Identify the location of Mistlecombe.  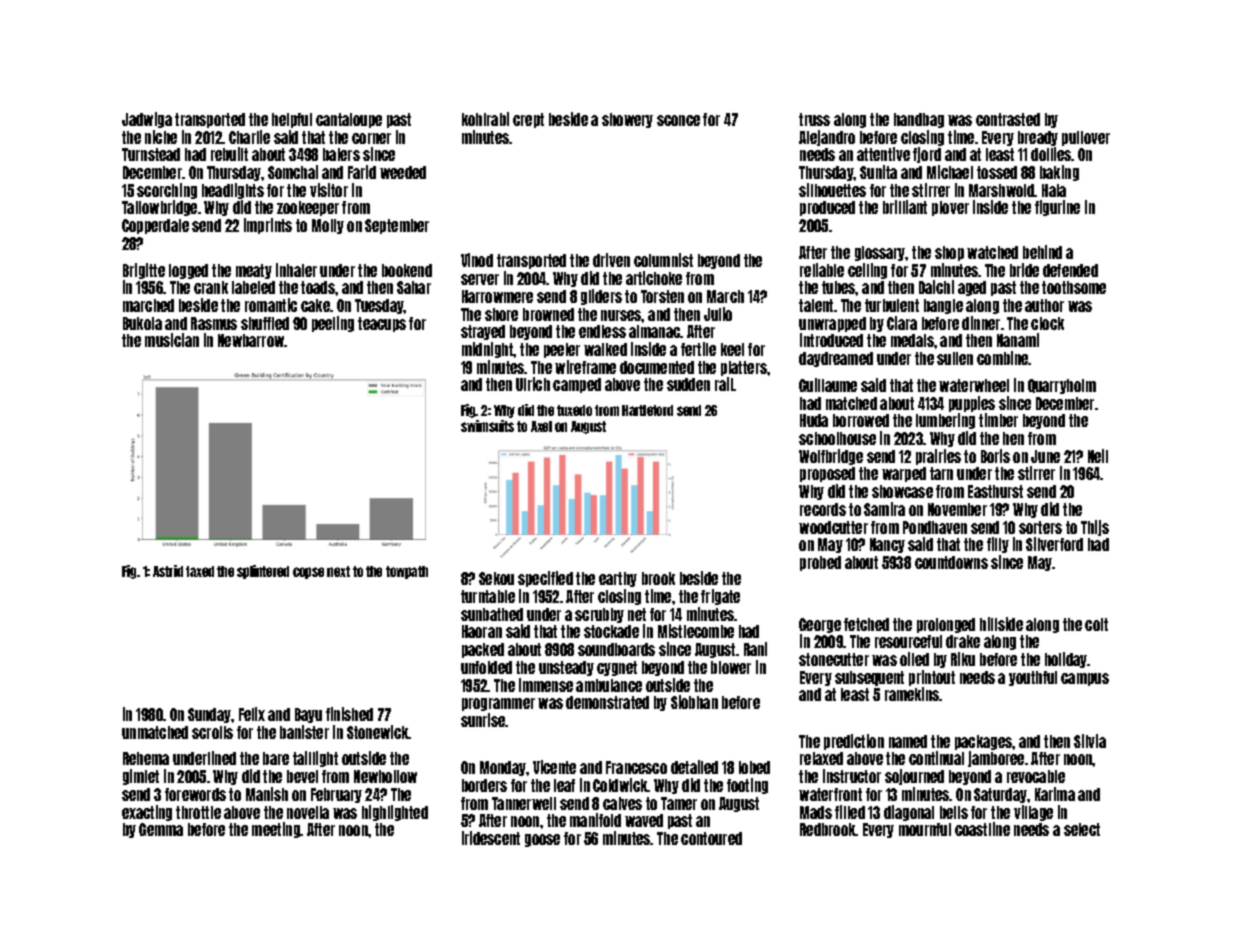
(696, 631).
